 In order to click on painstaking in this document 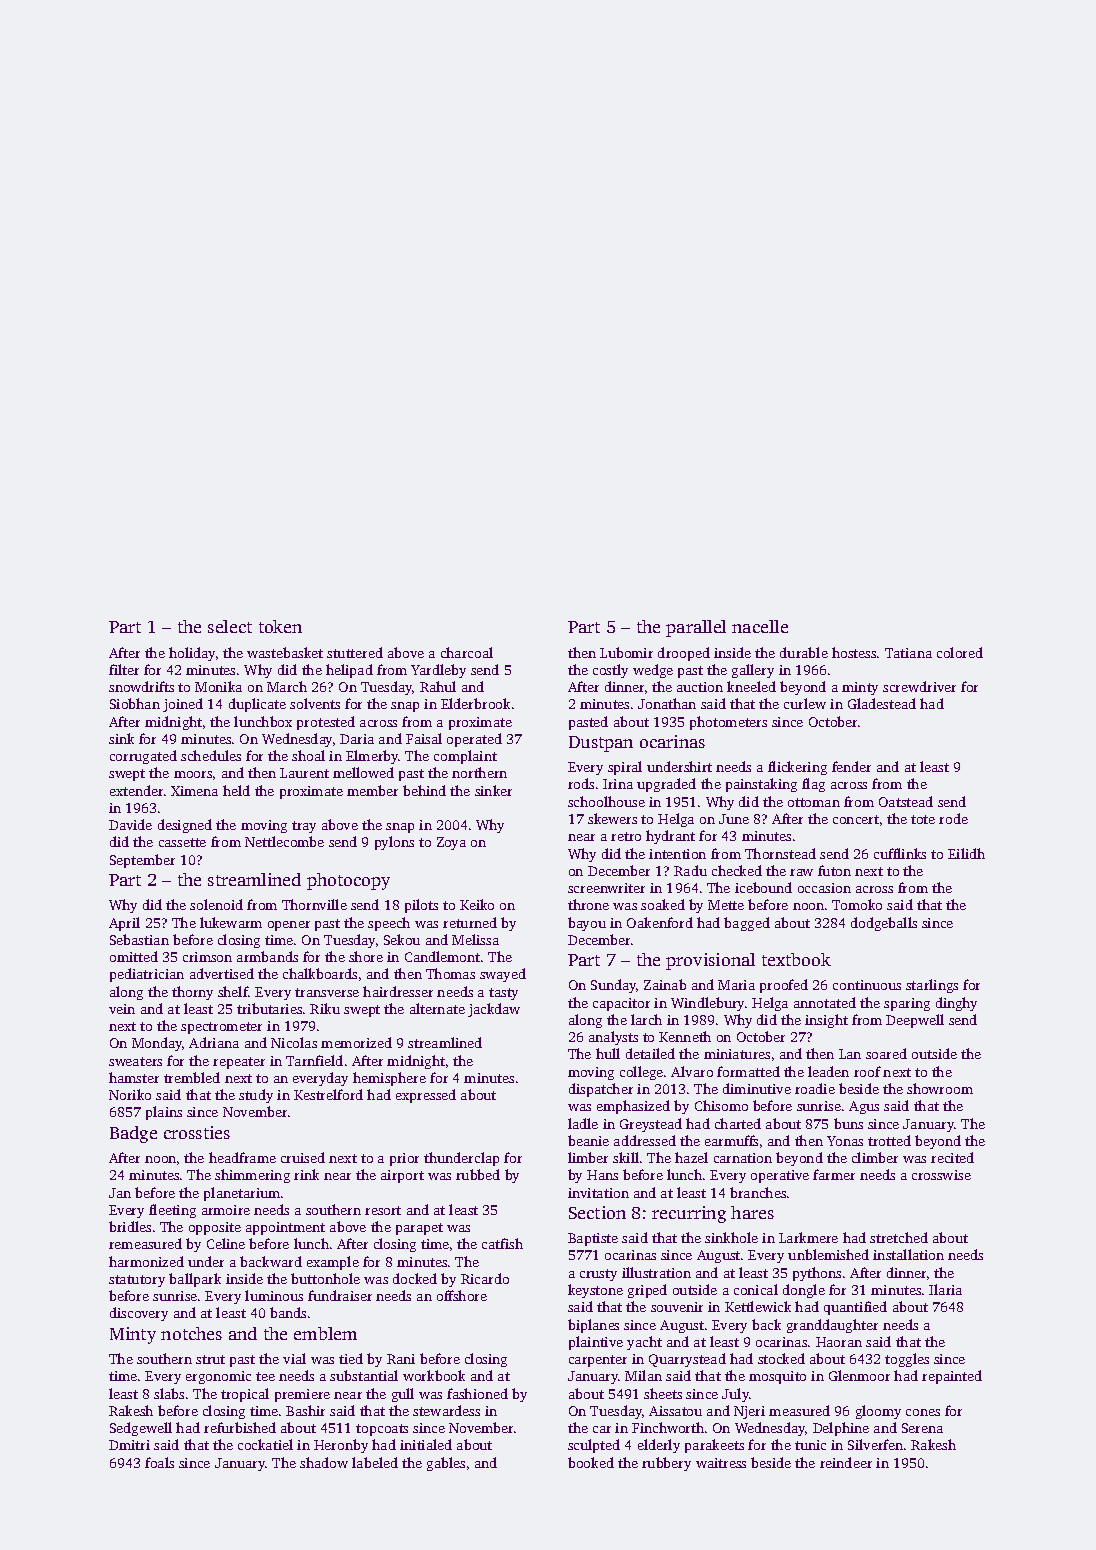, I will do `click(761, 785)`.
